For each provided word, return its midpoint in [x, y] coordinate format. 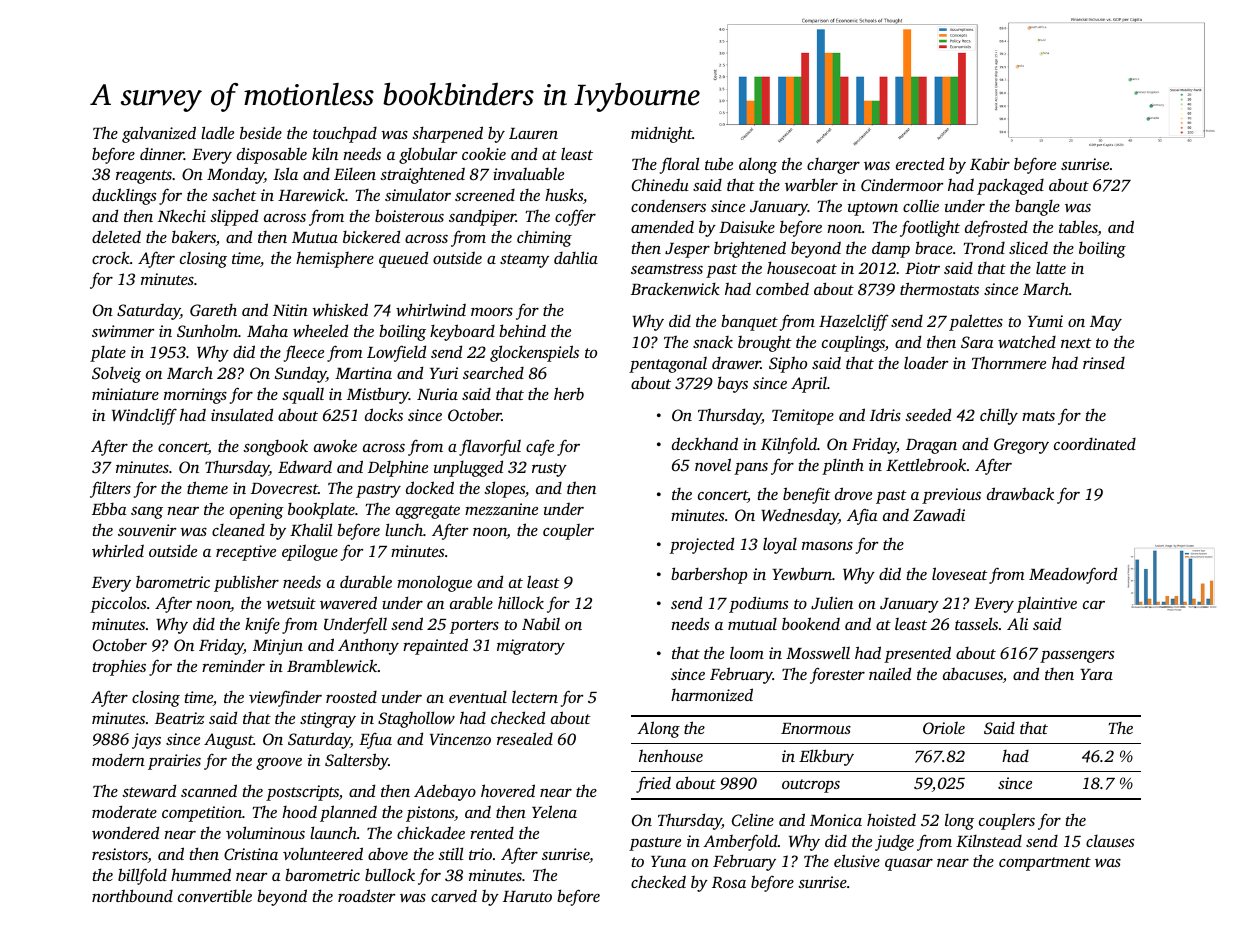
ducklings [124, 196]
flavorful [490, 447]
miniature [125, 394]
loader [926, 362]
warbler [811, 184]
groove [279, 763]
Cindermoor [902, 184]
